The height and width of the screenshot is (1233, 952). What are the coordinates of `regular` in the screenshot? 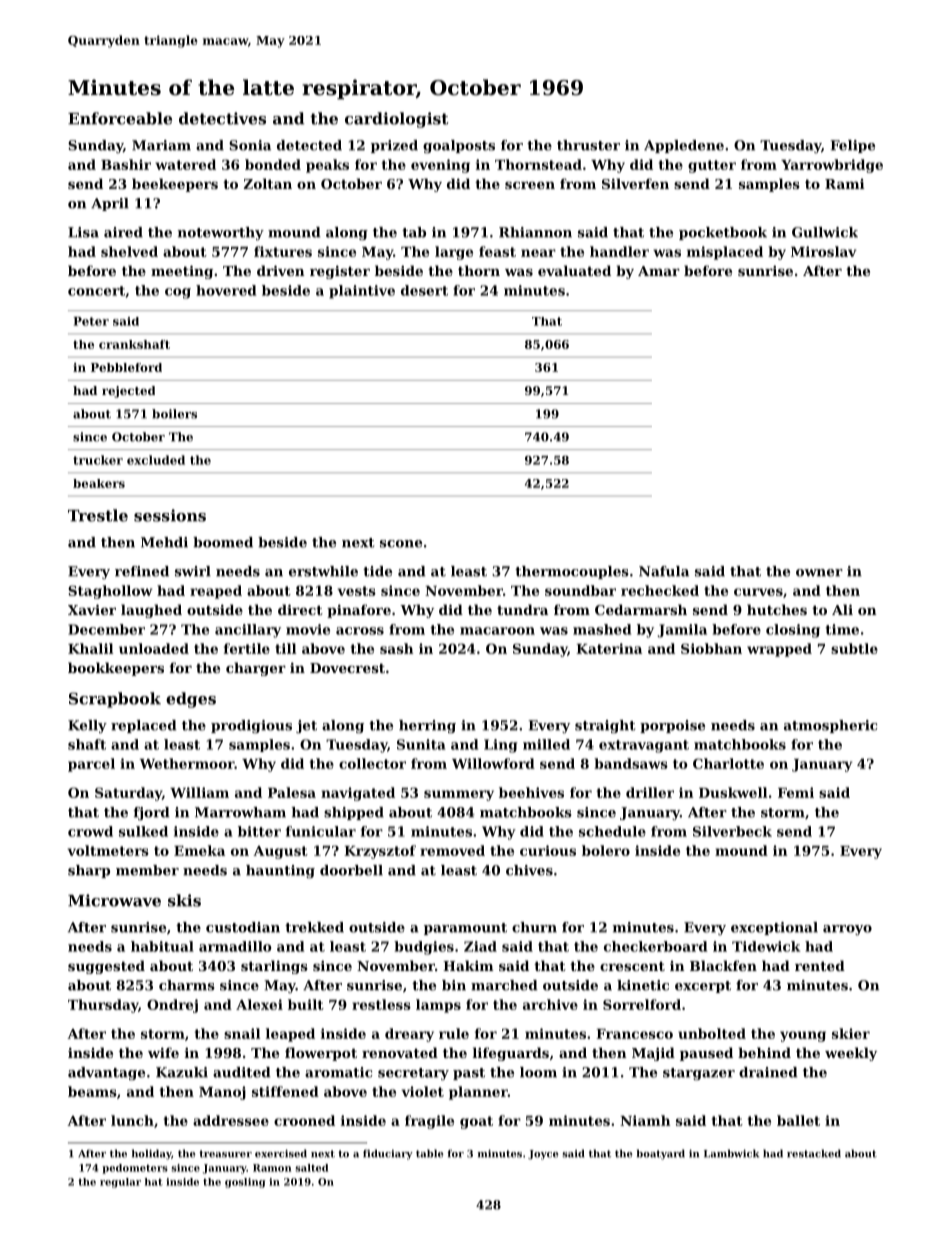 It's located at (120, 1183).
